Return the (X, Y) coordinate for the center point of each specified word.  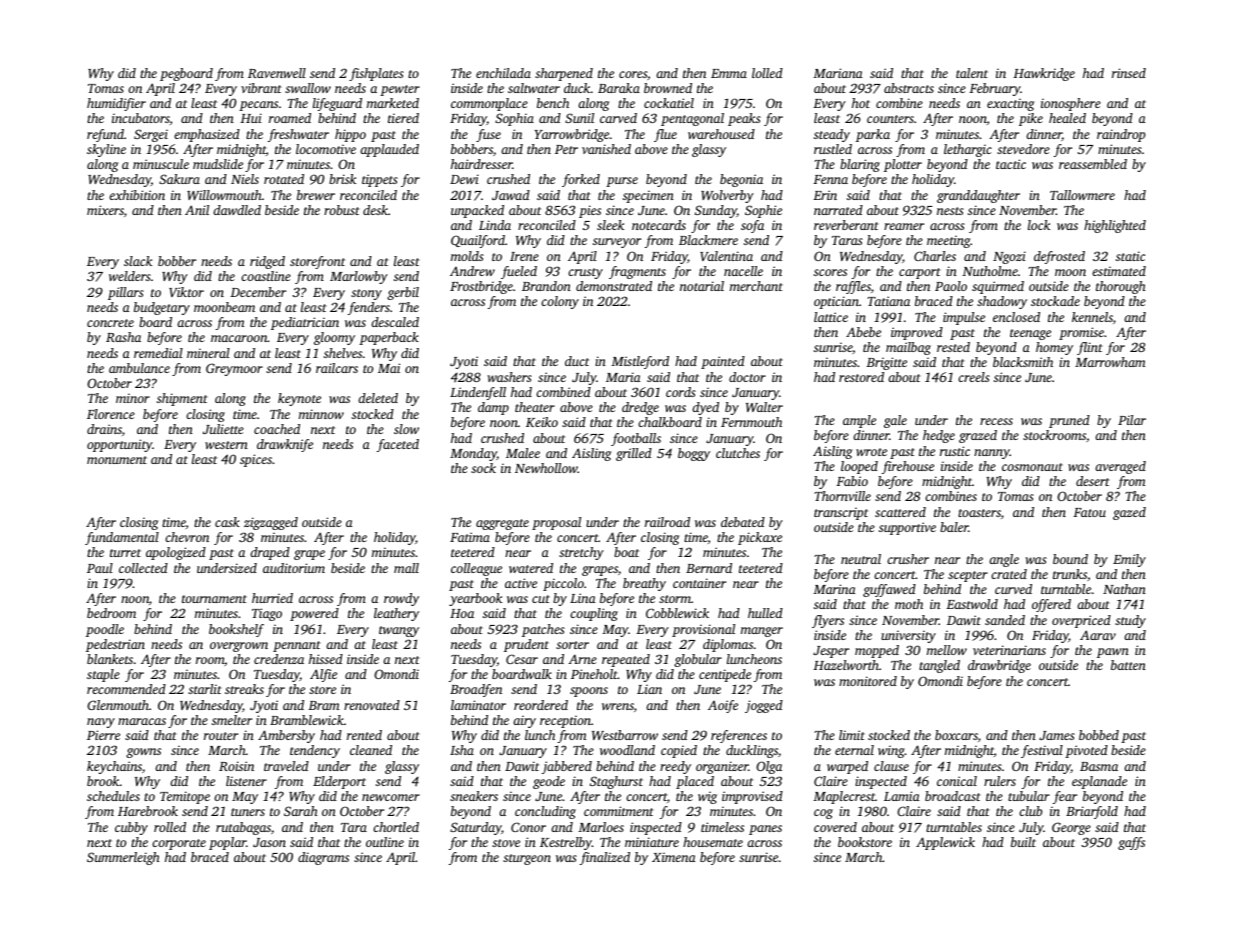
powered (314, 614)
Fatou (1089, 512)
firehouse (908, 467)
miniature (652, 842)
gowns (143, 753)
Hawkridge (1044, 74)
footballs (636, 439)
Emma (729, 73)
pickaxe (760, 538)
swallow (308, 88)
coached (277, 429)
